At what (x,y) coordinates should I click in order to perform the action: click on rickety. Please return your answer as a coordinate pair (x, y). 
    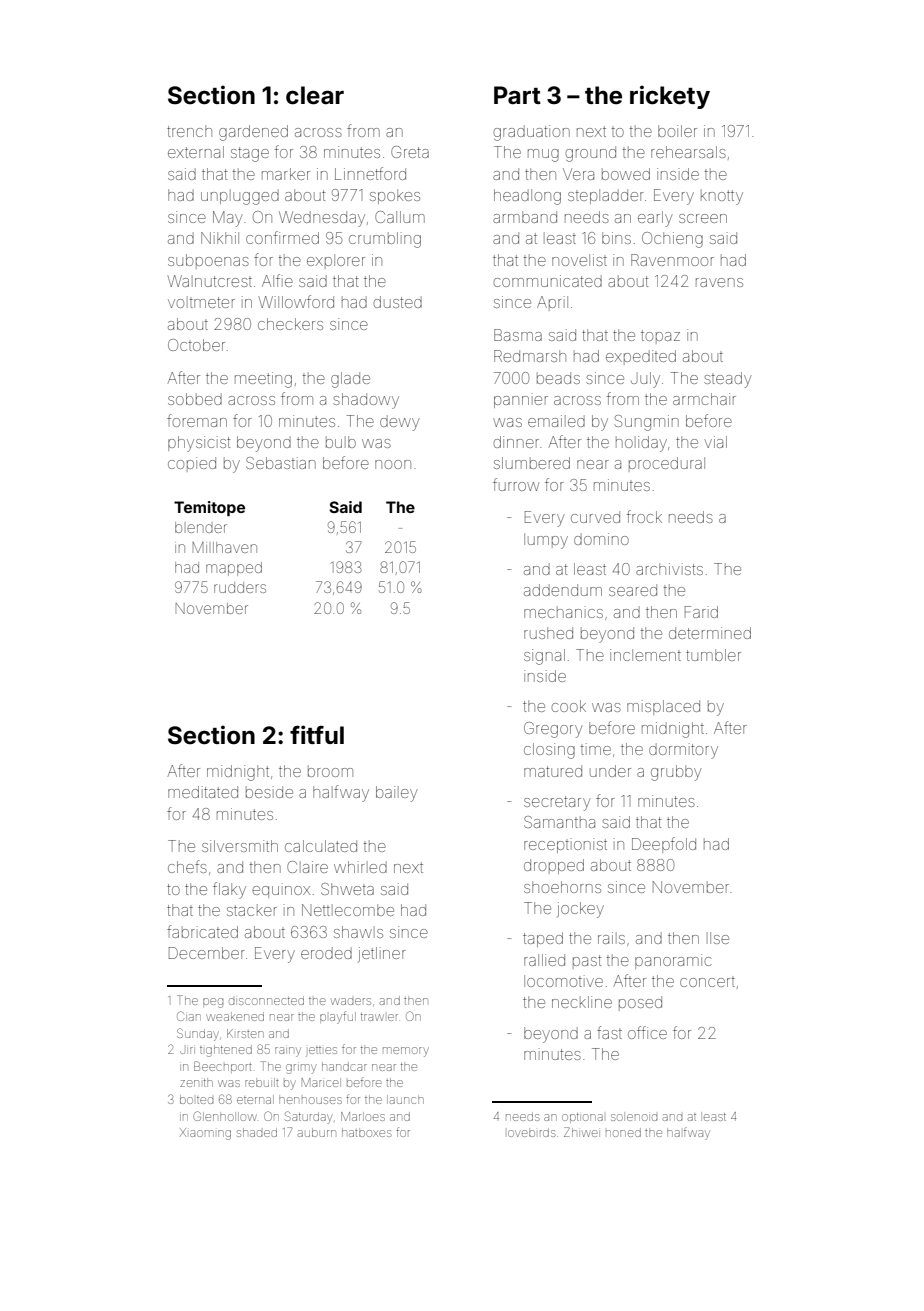
    Looking at the image, I should click on (670, 97).
